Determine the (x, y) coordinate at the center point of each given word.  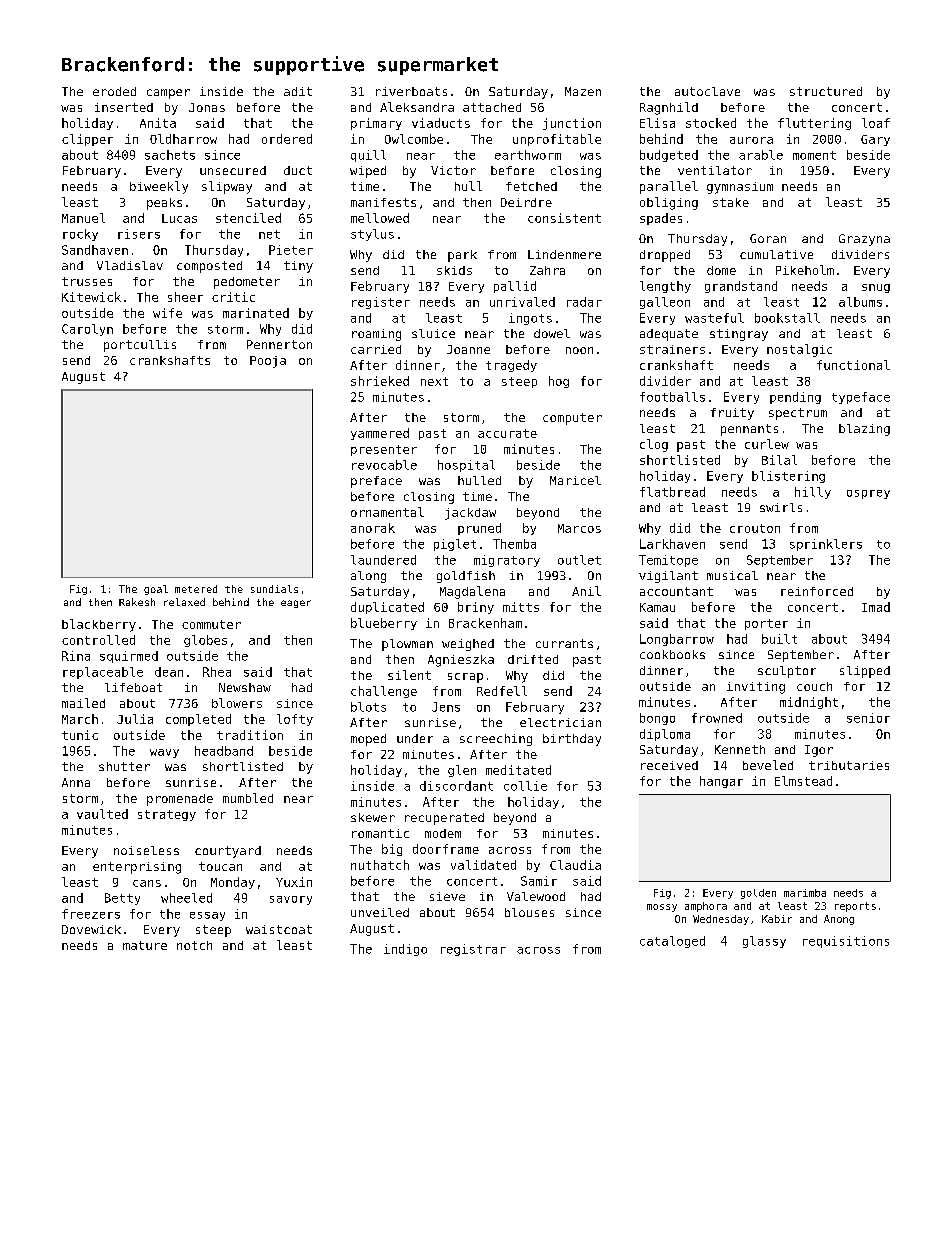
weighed (468, 645)
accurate (507, 433)
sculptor (787, 672)
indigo (405, 950)
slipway (227, 187)
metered (196, 589)
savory (291, 900)
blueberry (384, 624)
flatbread (672, 492)
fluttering (814, 124)
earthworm (528, 155)
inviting (756, 688)
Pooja (268, 362)
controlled (98, 640)
